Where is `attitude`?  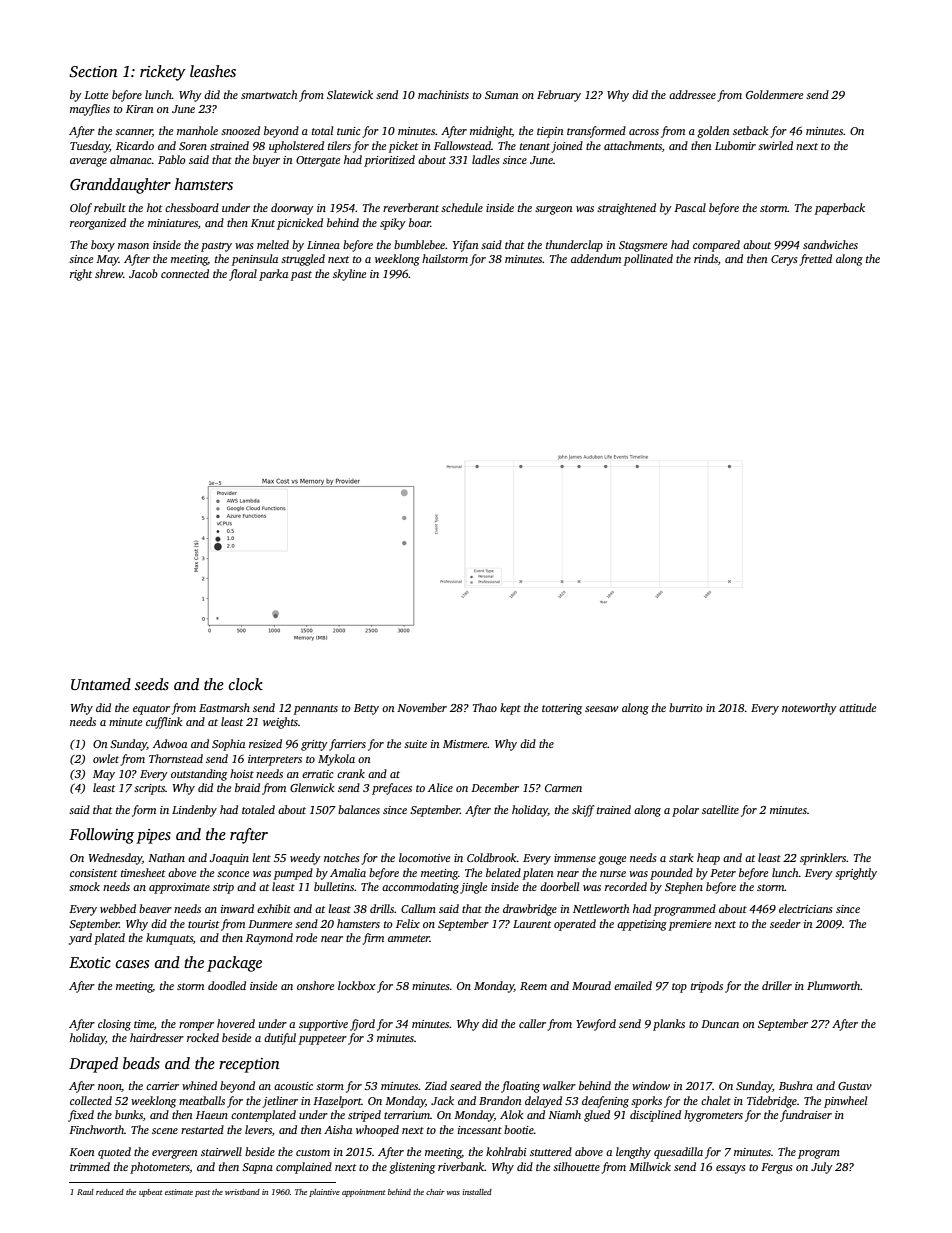 attitude is located at coordinates (857, 707).
